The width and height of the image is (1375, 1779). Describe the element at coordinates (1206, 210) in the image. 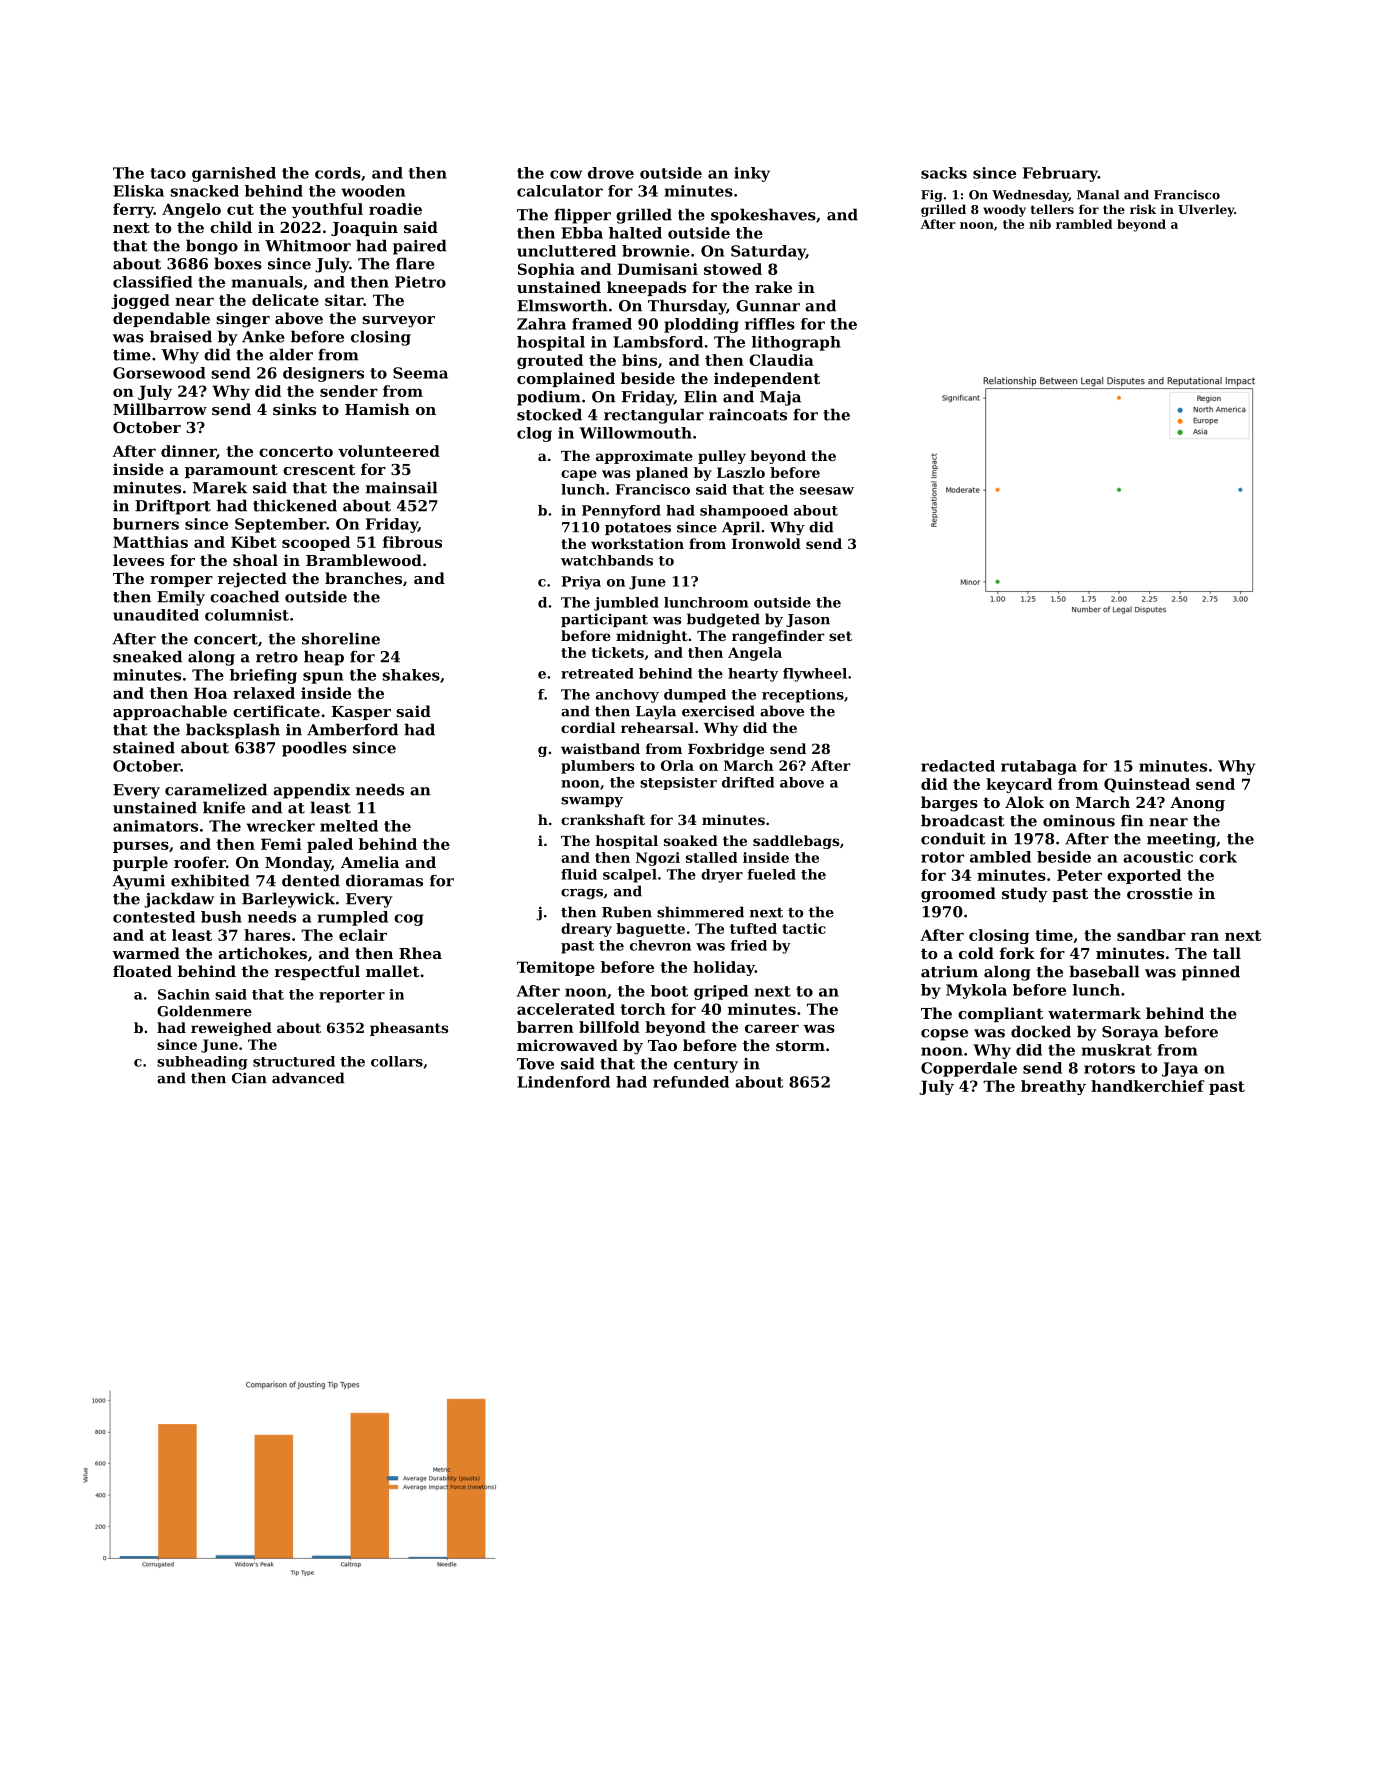

I see `Ulverley` at that location.
